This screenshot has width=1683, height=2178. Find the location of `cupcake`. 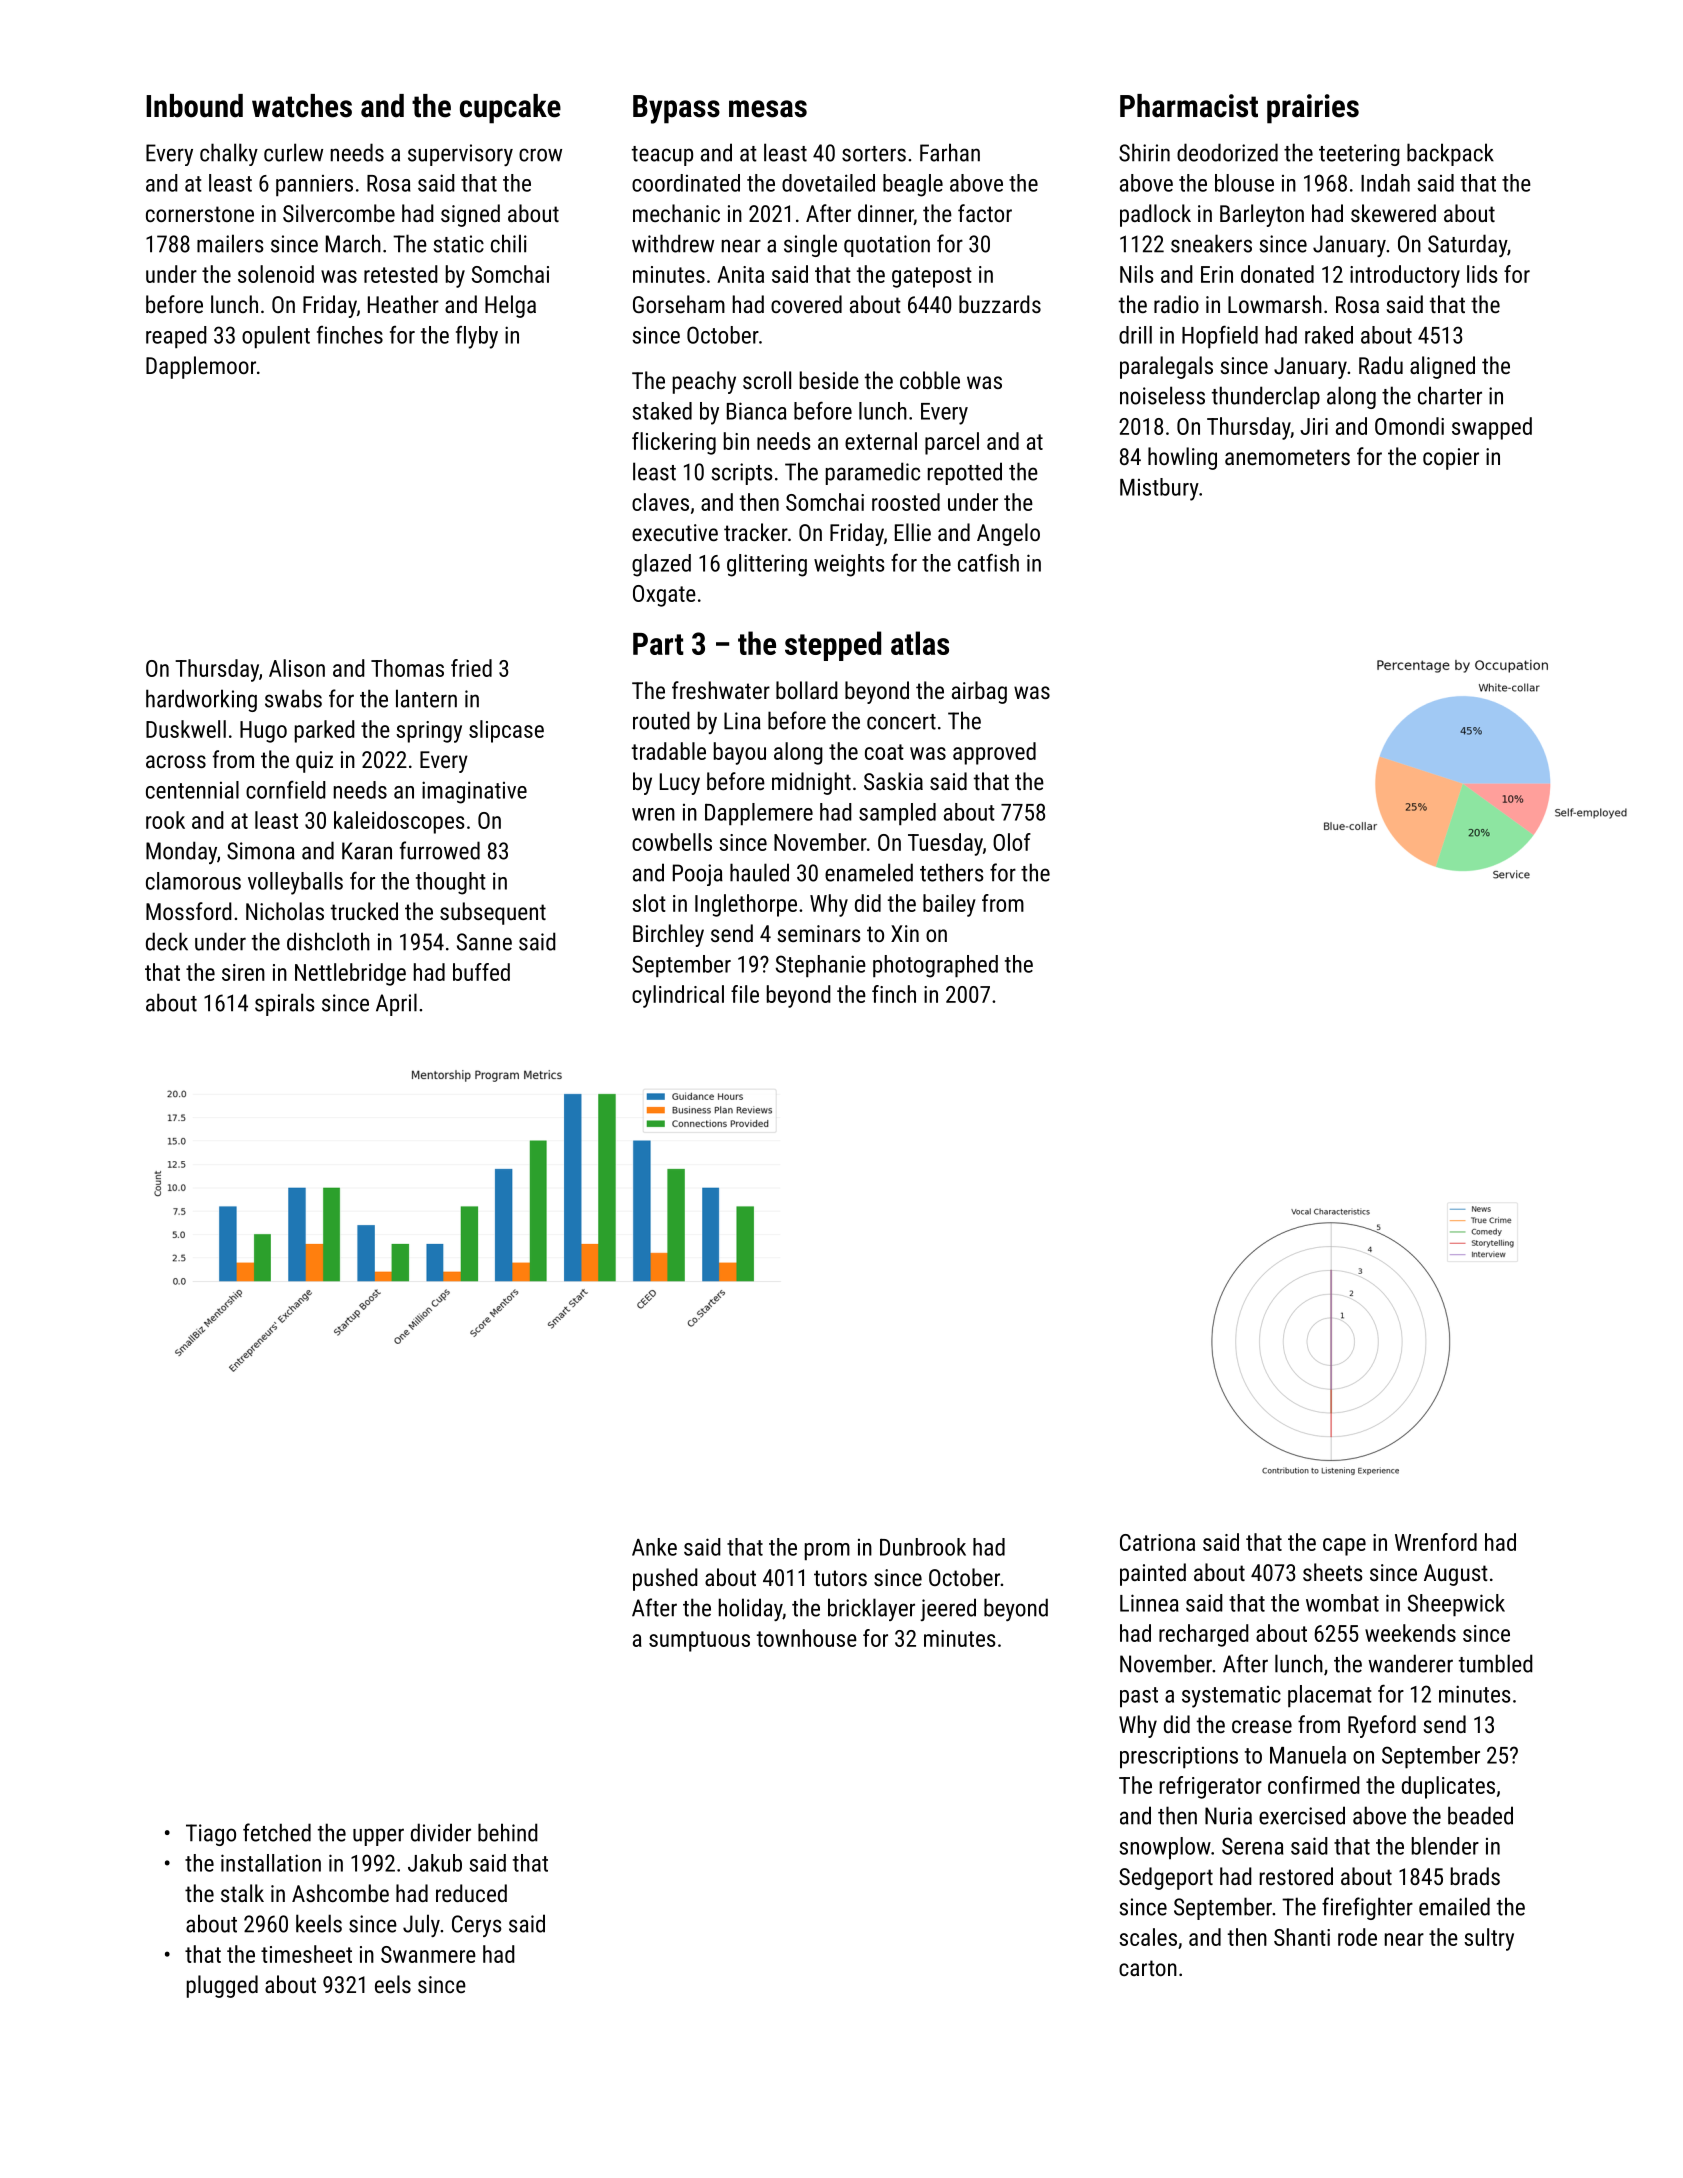

cupcake is located at coordinates (510, 109).
